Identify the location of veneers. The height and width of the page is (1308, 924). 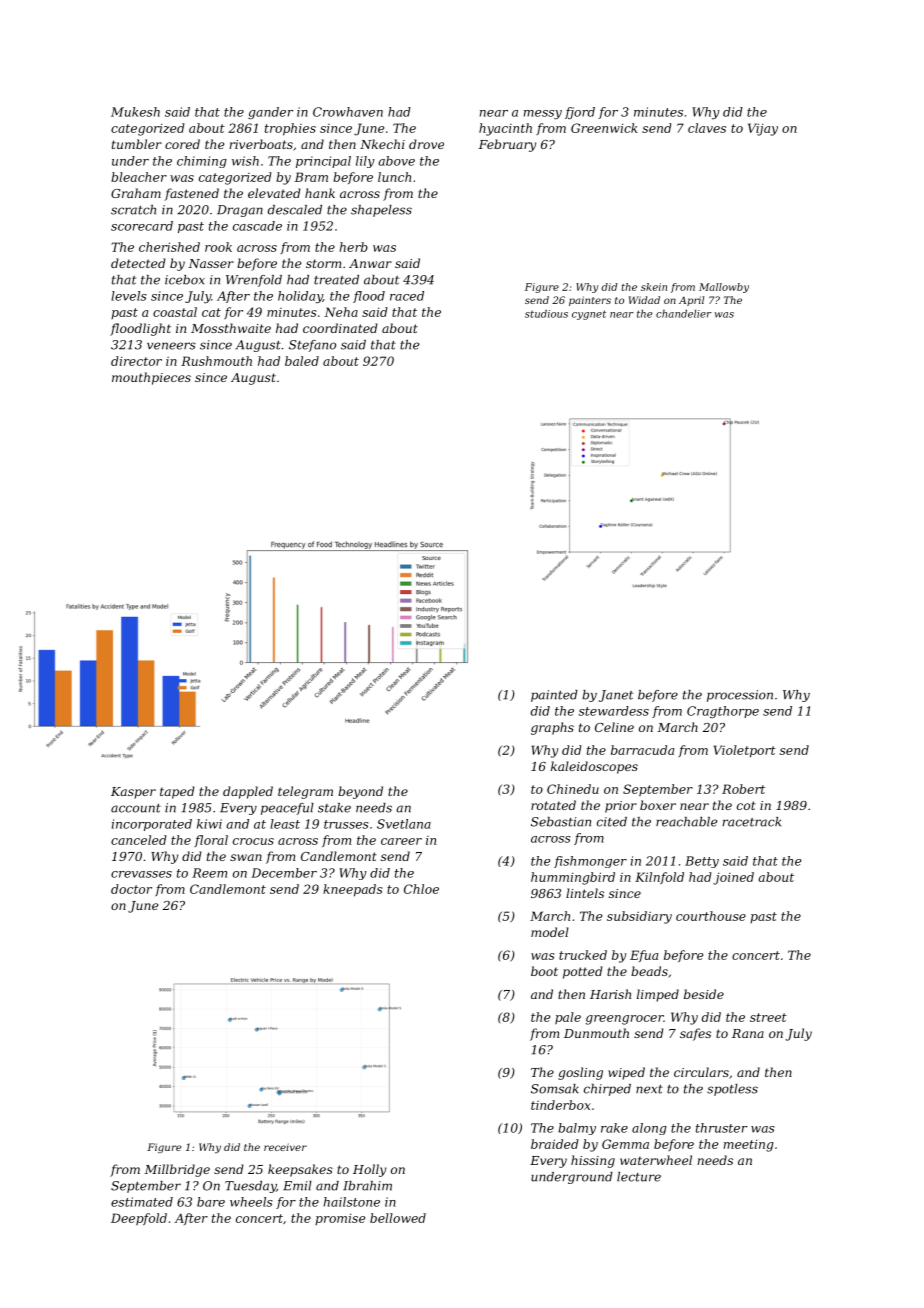
(171, 346).
